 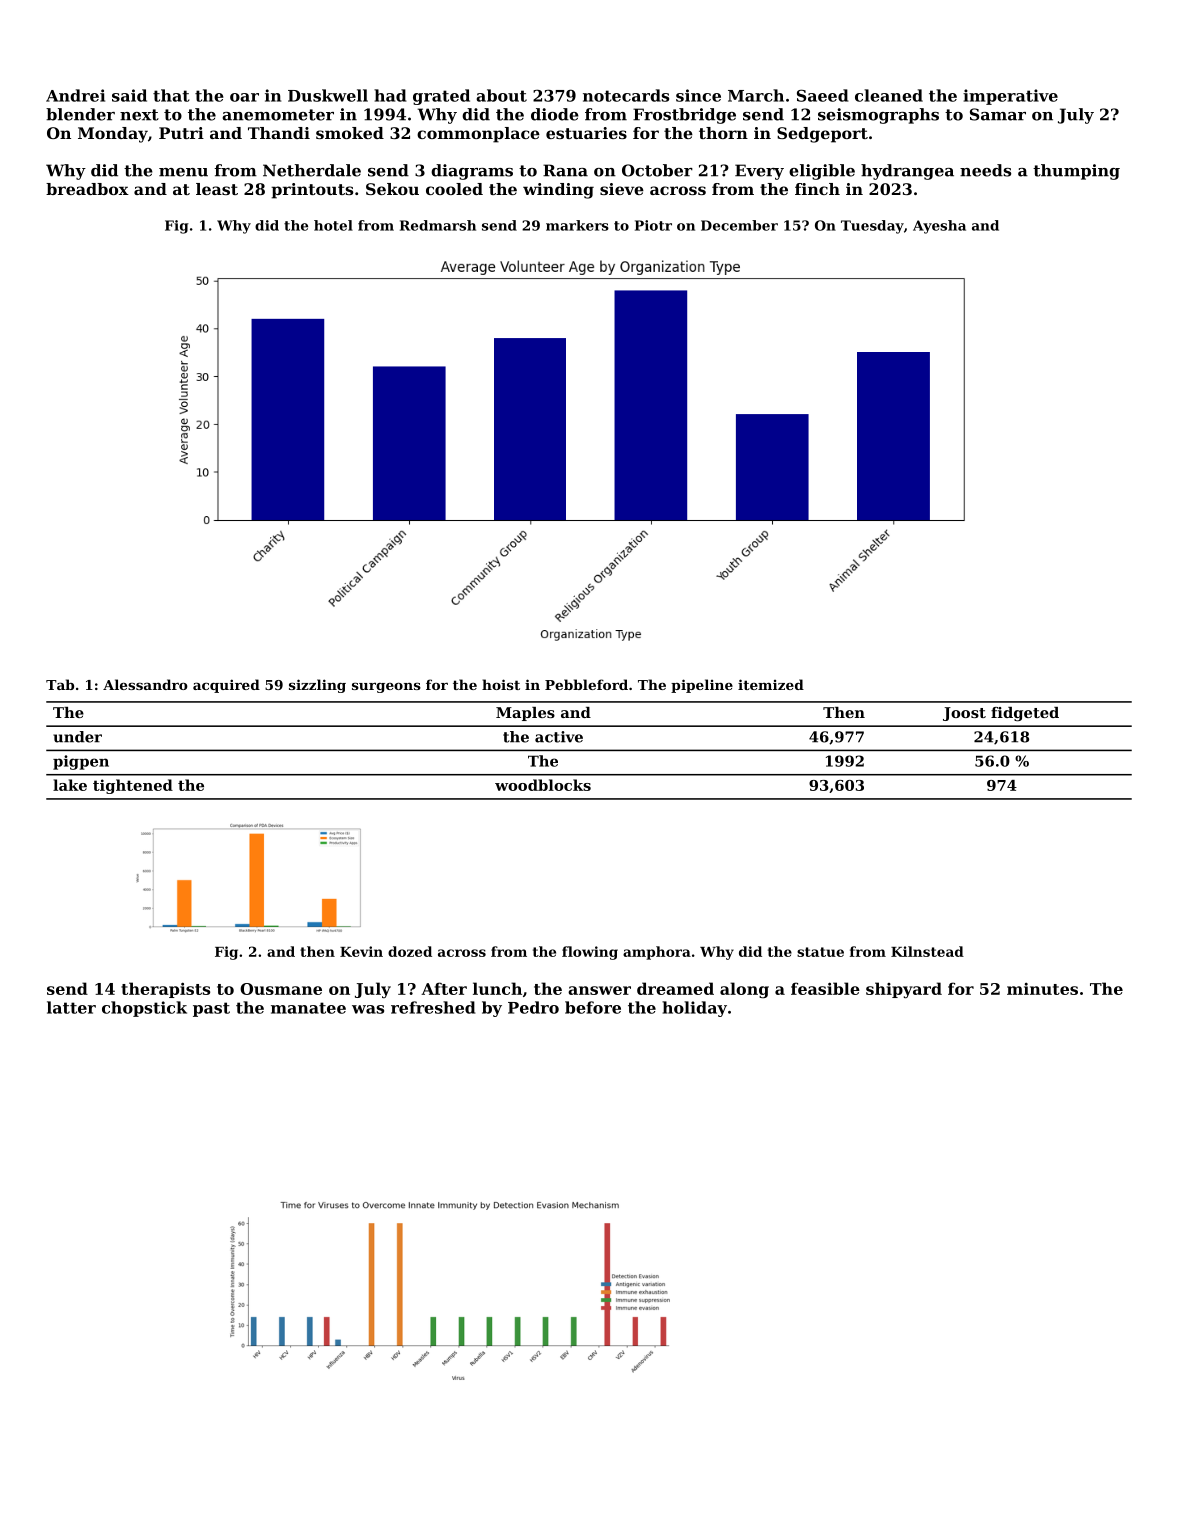 I want to click on pipeline, so click(x=702, y=686).
